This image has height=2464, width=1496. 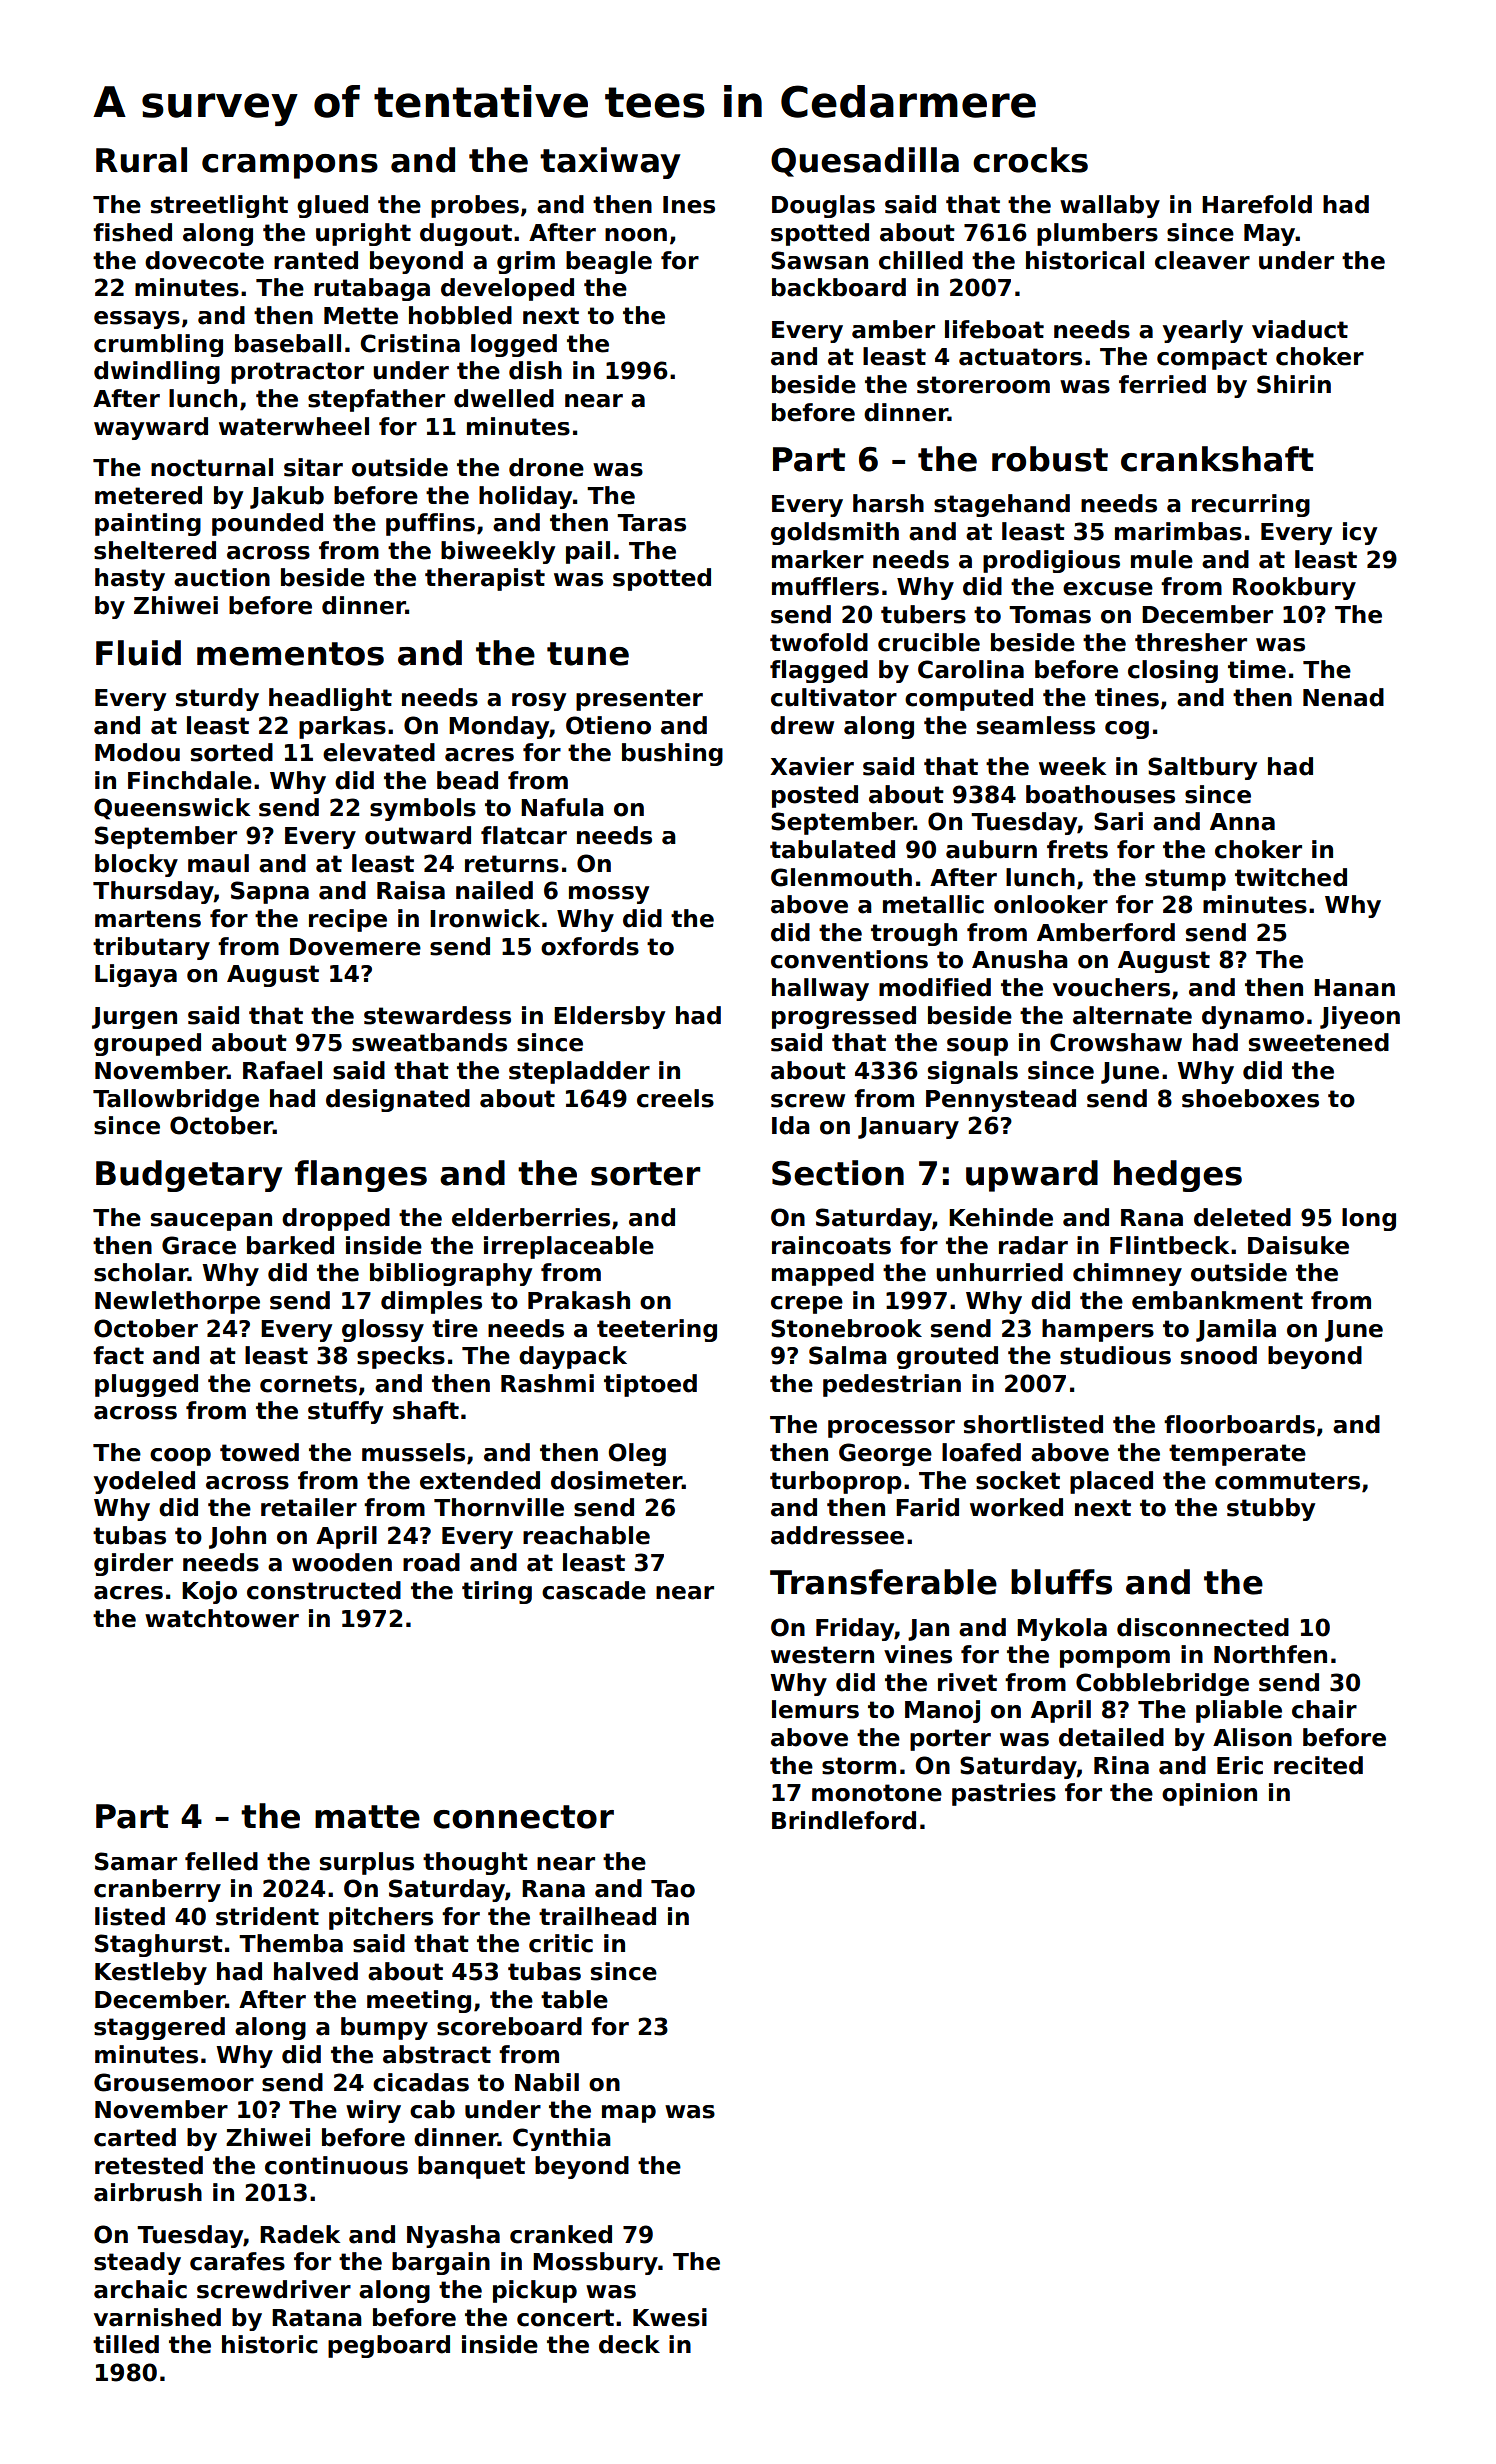 What do you see at coordinates (616, 1480) in the image?
I see `dosimeter` at bounding box center [616, 1480].
